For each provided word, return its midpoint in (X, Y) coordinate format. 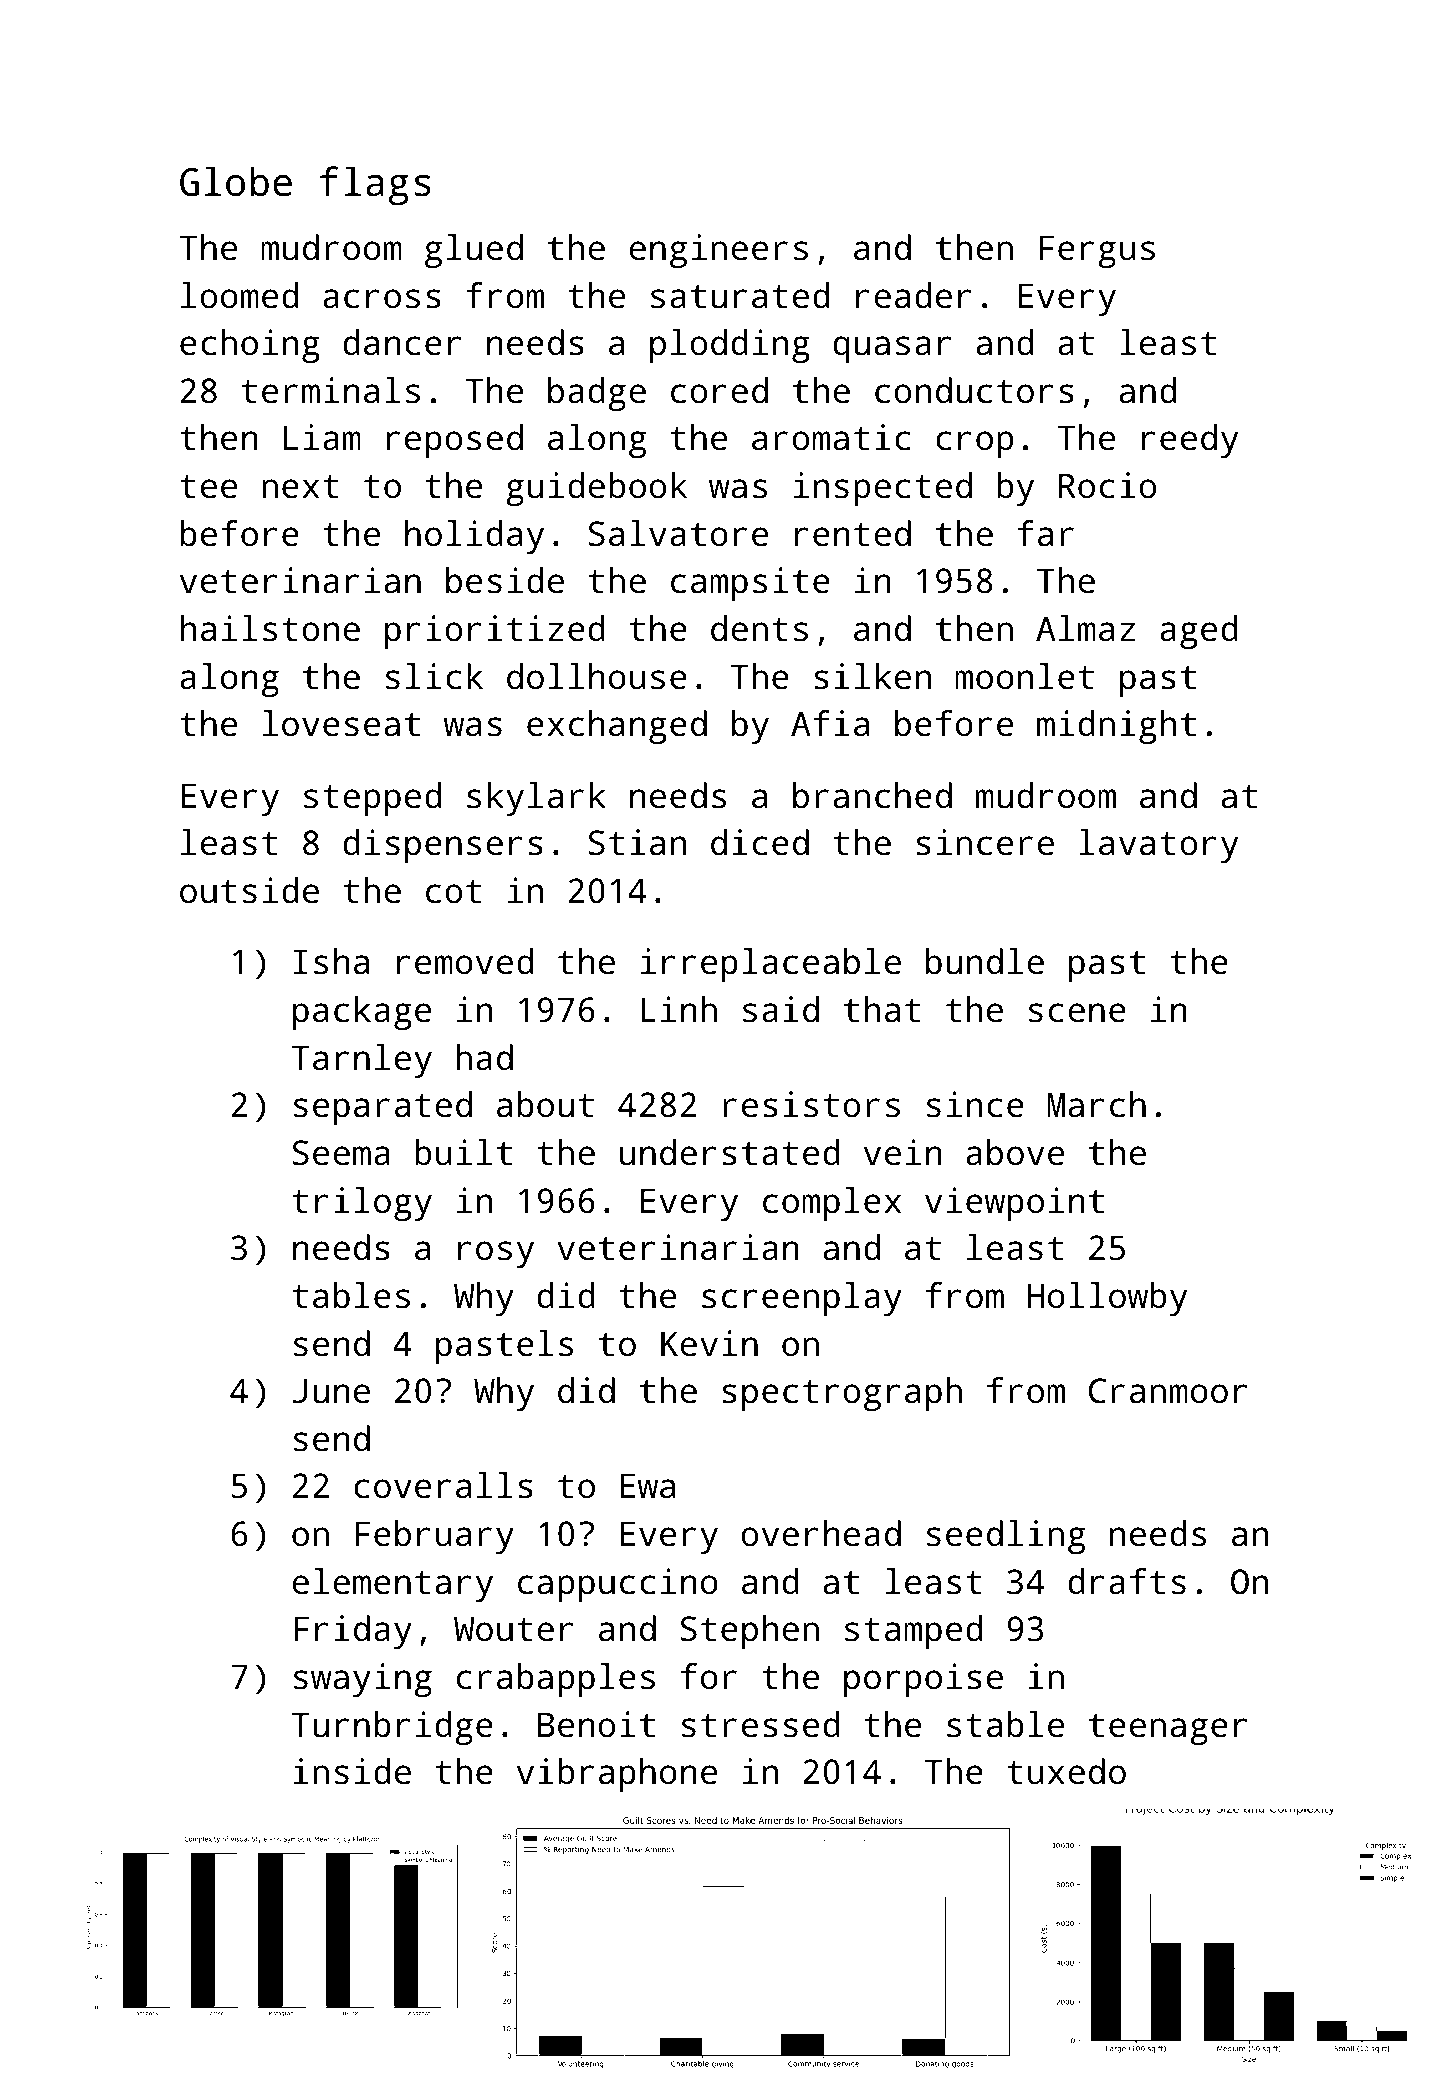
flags (375, 186)
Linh (679, 1009)
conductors (974, 390)
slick (434, 676)
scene (1077, 1013)
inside (352, 1771)
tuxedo (1066, 1771)
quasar (892, 349)
